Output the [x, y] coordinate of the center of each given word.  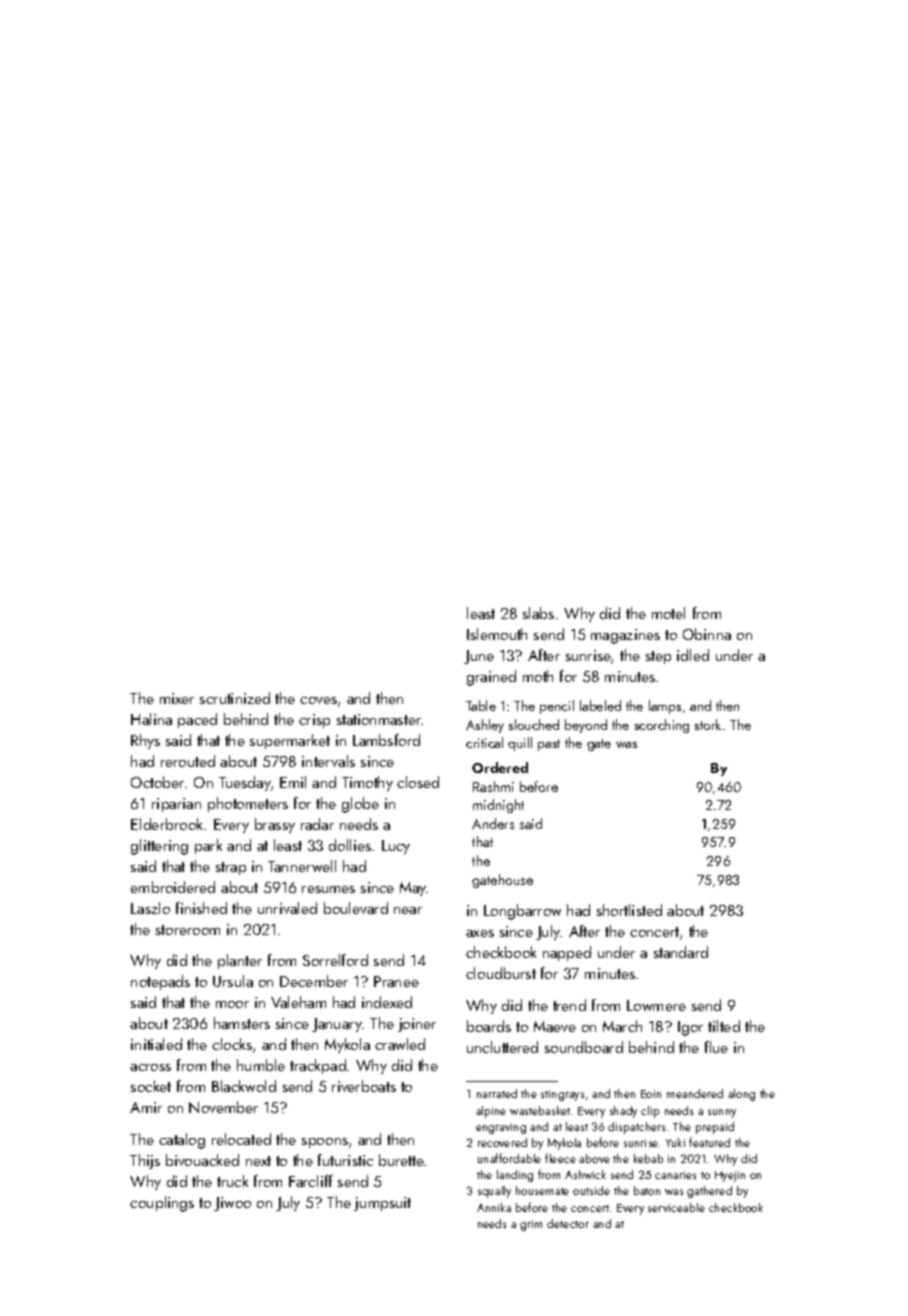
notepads [160, 982]
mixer [177, 698]
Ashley [485, 726]
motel [668, 613]
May [413, 889]
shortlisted [629, 910]
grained [491, 678]
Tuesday [245, 783]
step [658, 657]
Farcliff [311, 1181]
